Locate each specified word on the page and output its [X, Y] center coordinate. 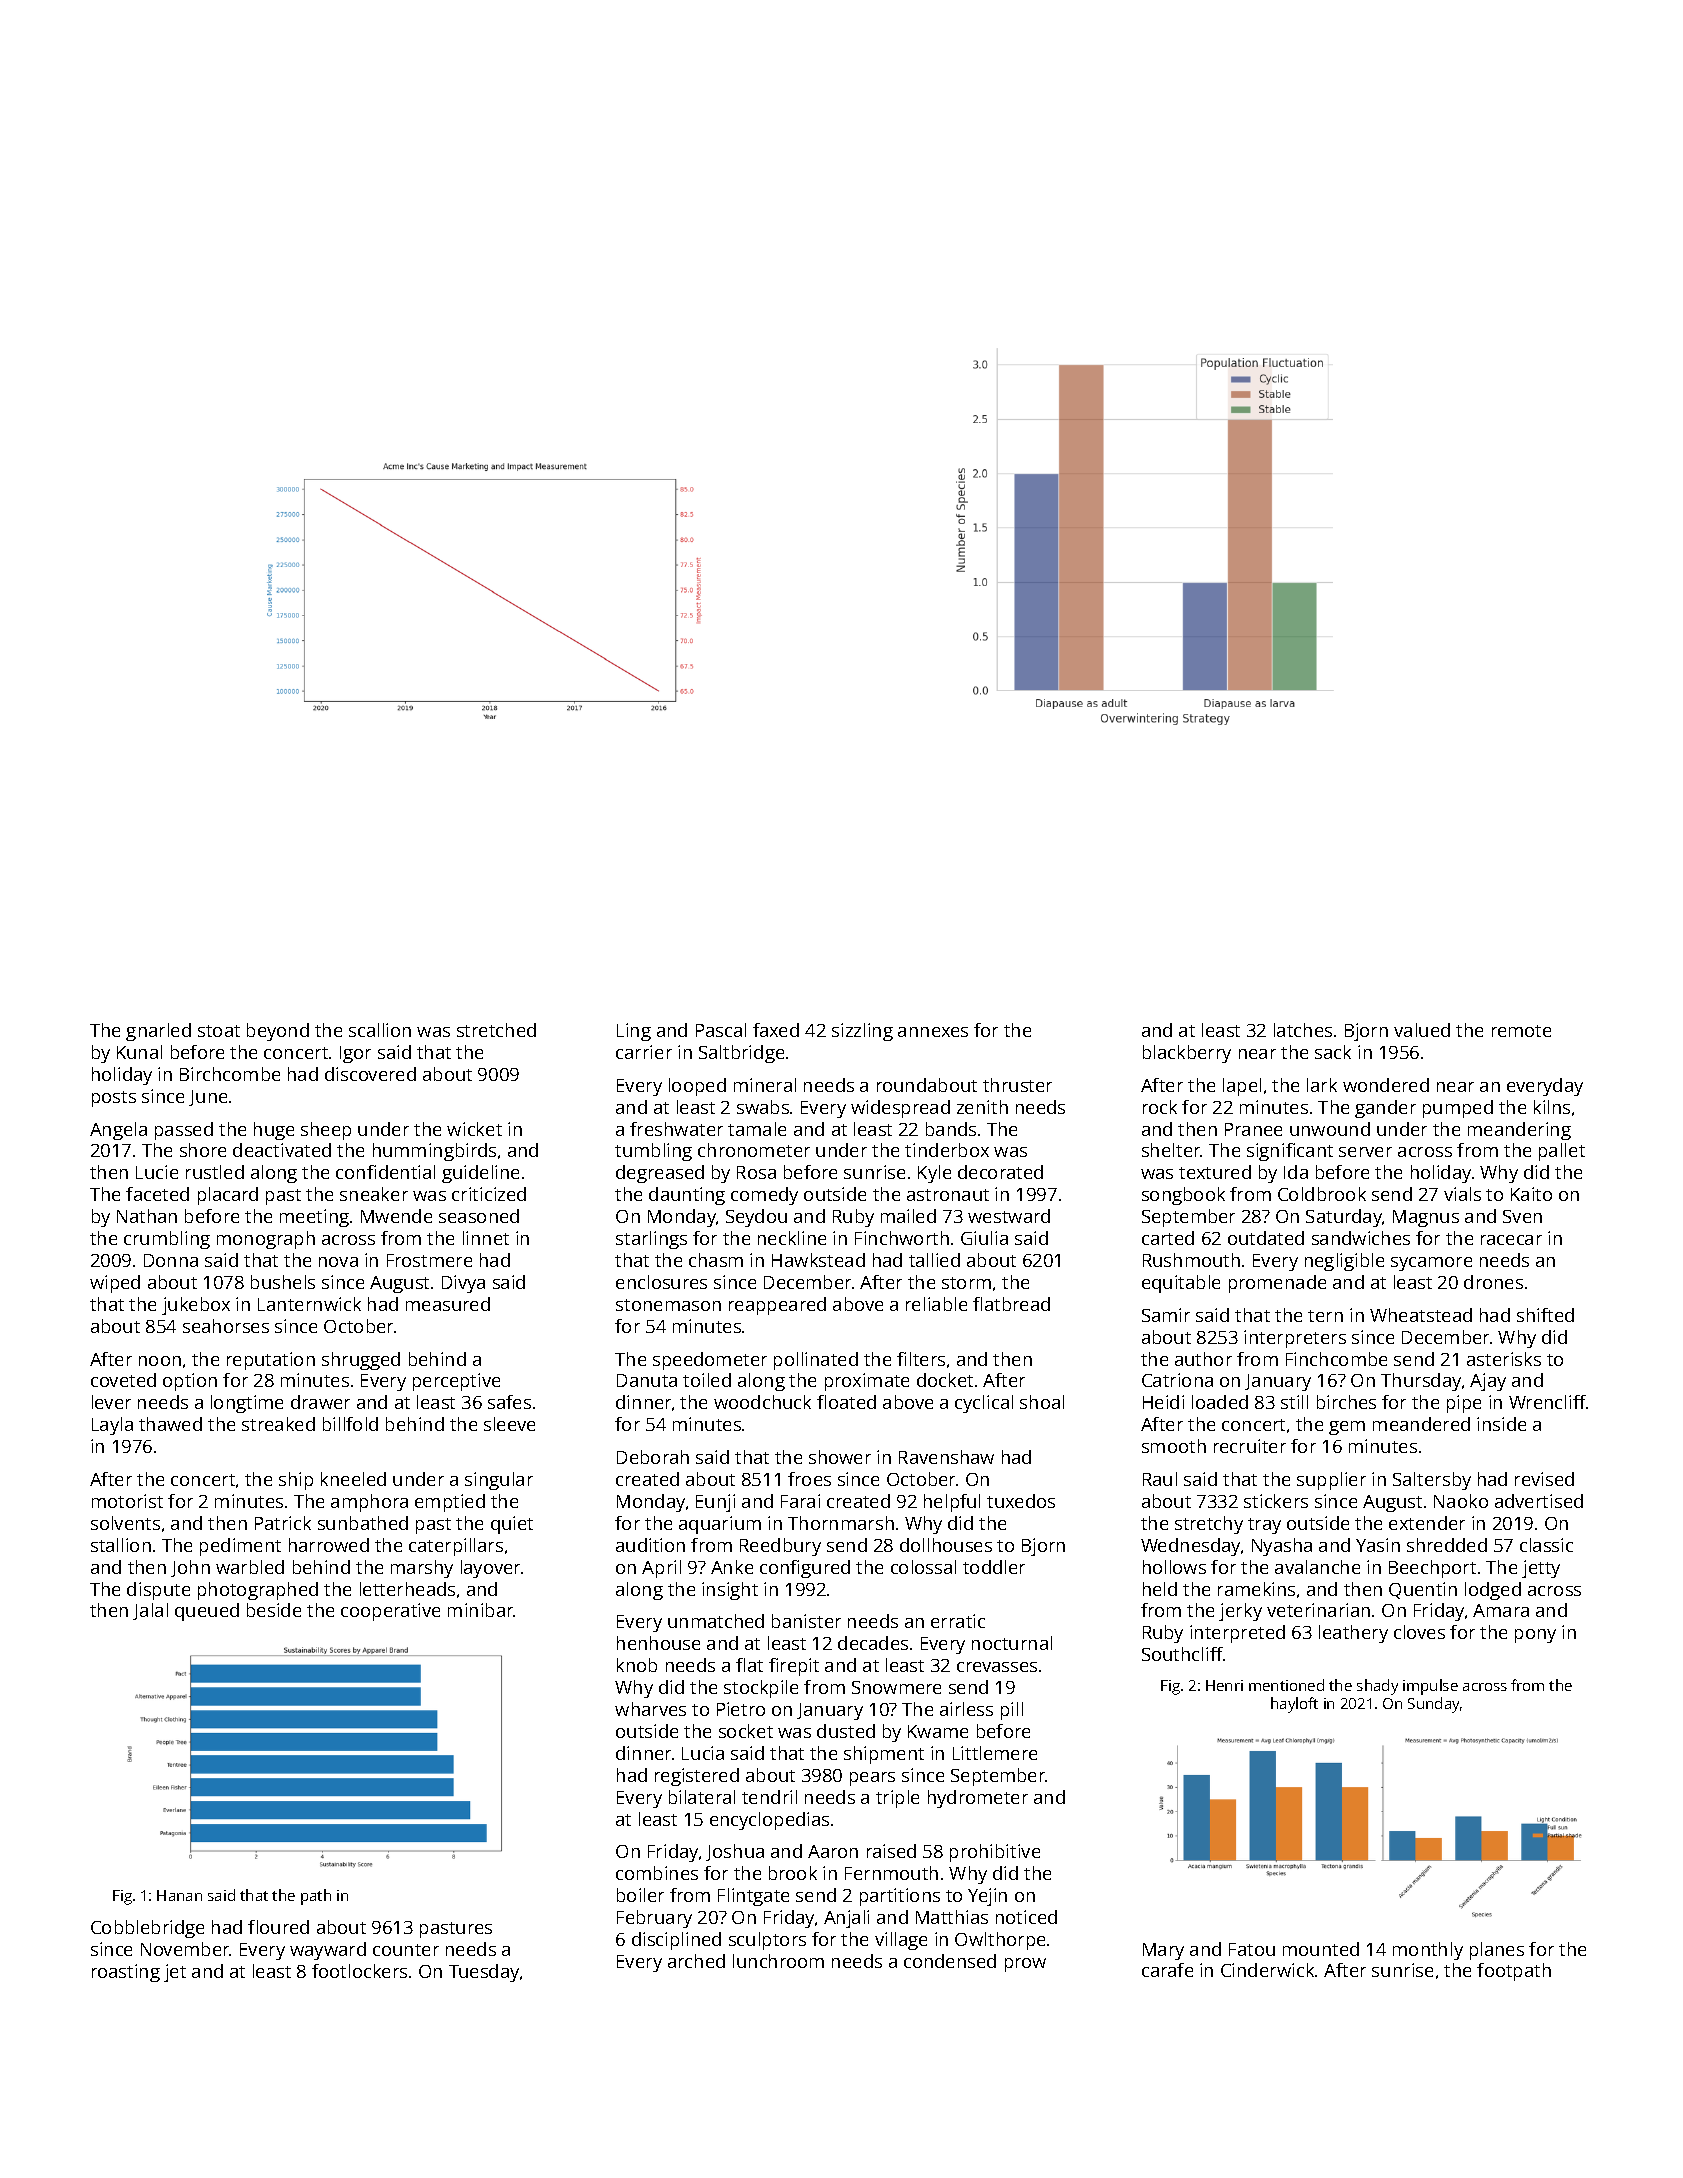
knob [637, 1665]
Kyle [934, 1174]
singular [499, 1481]
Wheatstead [1421, 1315]
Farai [800, 1501]
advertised [1539, 1501]
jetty [1541, 1569]
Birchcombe [230, 1074]
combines [657, 1873]
